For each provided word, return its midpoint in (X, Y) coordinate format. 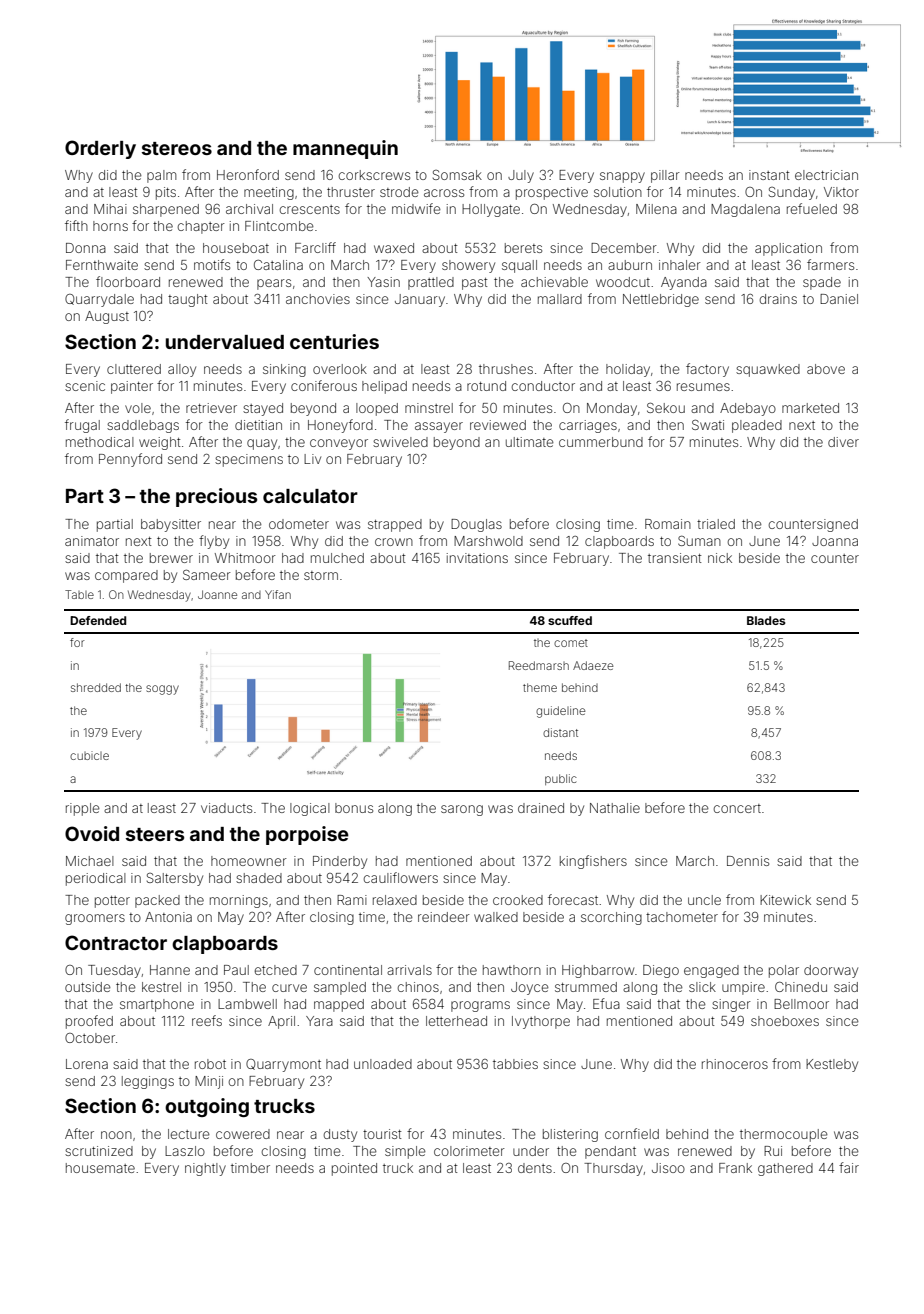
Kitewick (785, 900)
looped (377, 409)
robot (210, 1064)
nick (720, 558)
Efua (606, 1003)
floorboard (128, 281)
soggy (162, 690)
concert (737, 808)
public (561, 779)
